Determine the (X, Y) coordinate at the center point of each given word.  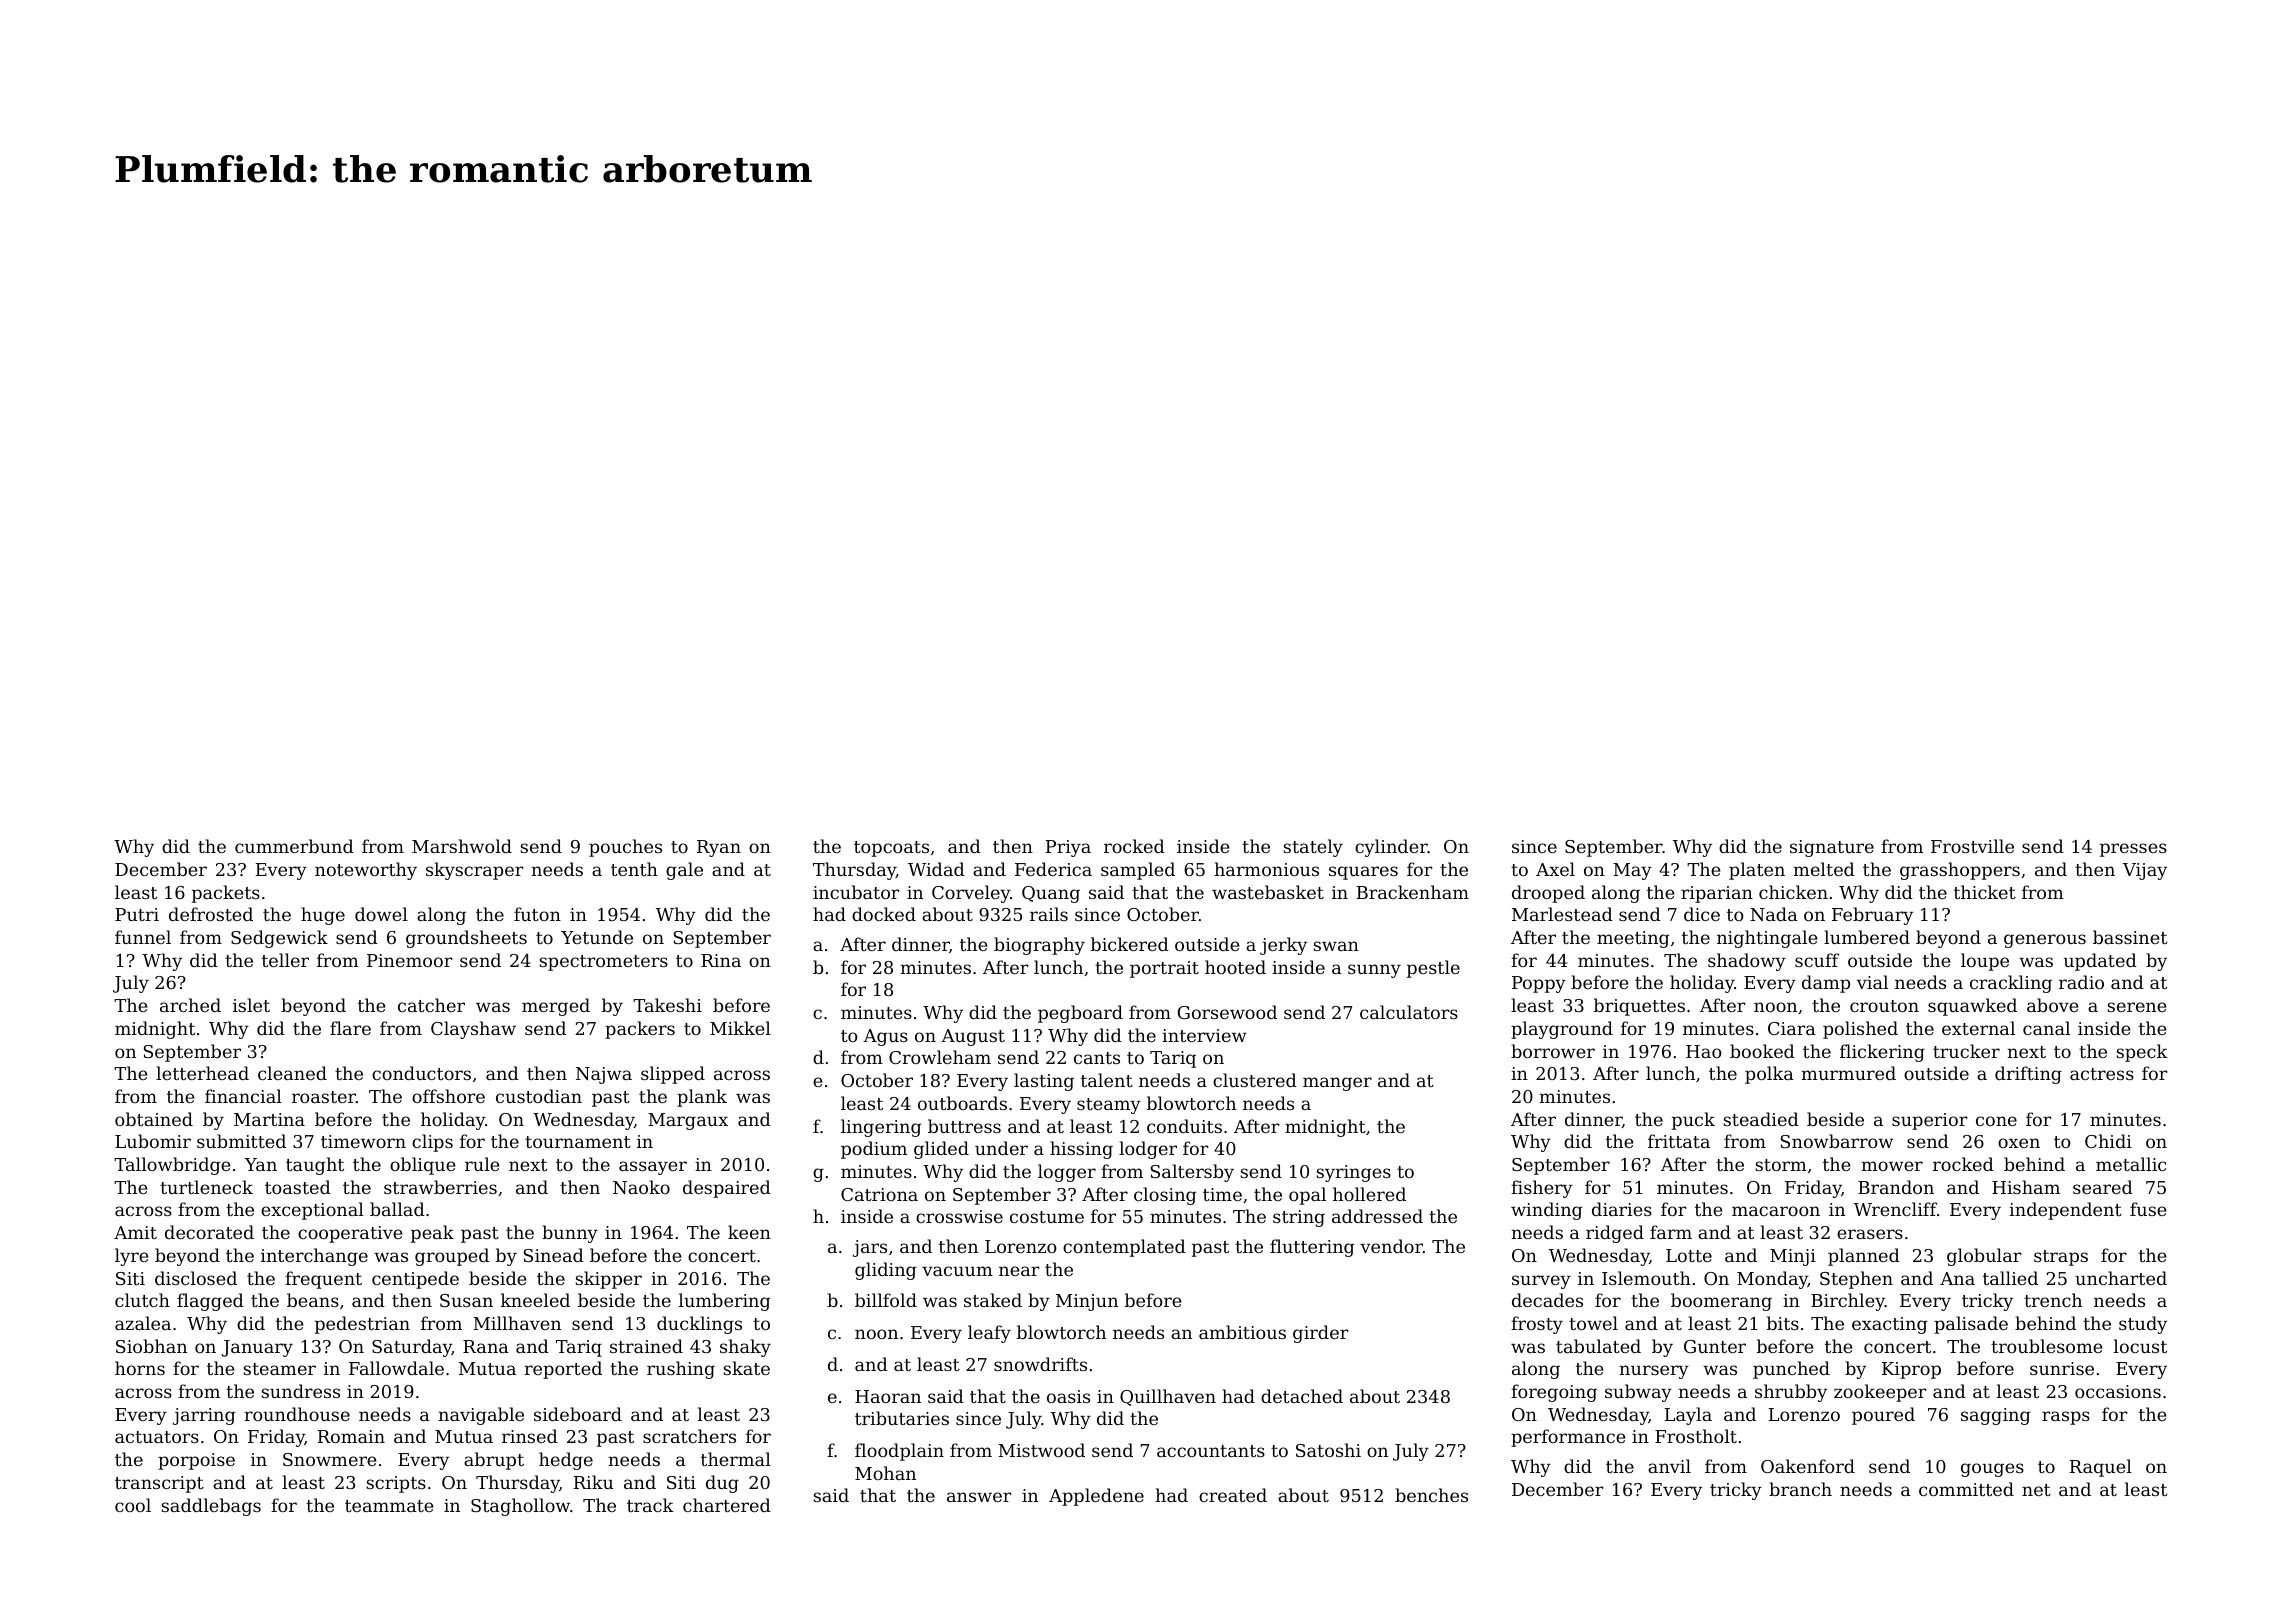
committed (1966, 1489)
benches (1431, 1495)
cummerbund (294, 846)
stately (1313, 848)
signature (1832, 848)
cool (133, 1505)
